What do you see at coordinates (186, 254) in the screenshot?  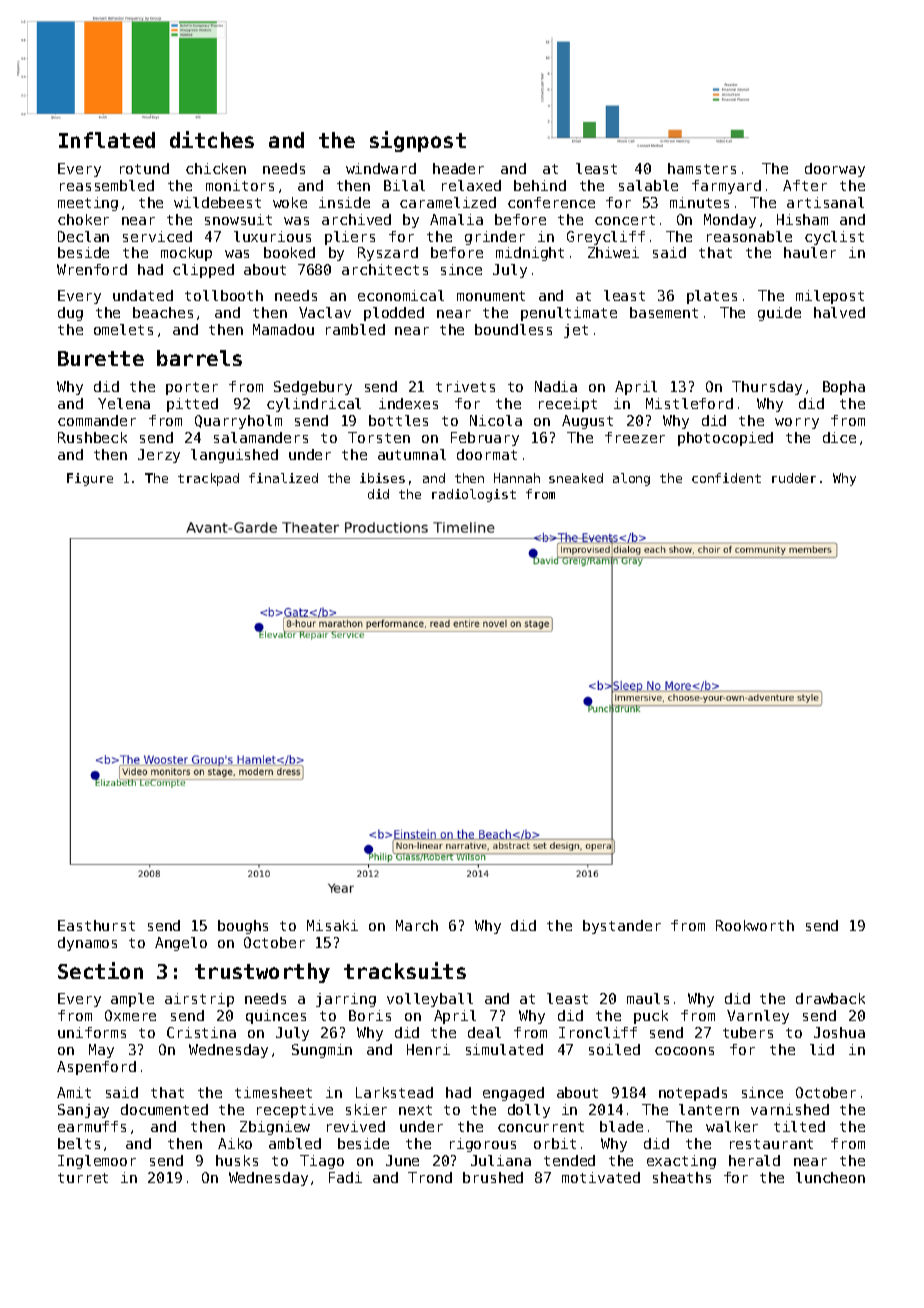 I see `mockup` at bounding box center [186, 254].
